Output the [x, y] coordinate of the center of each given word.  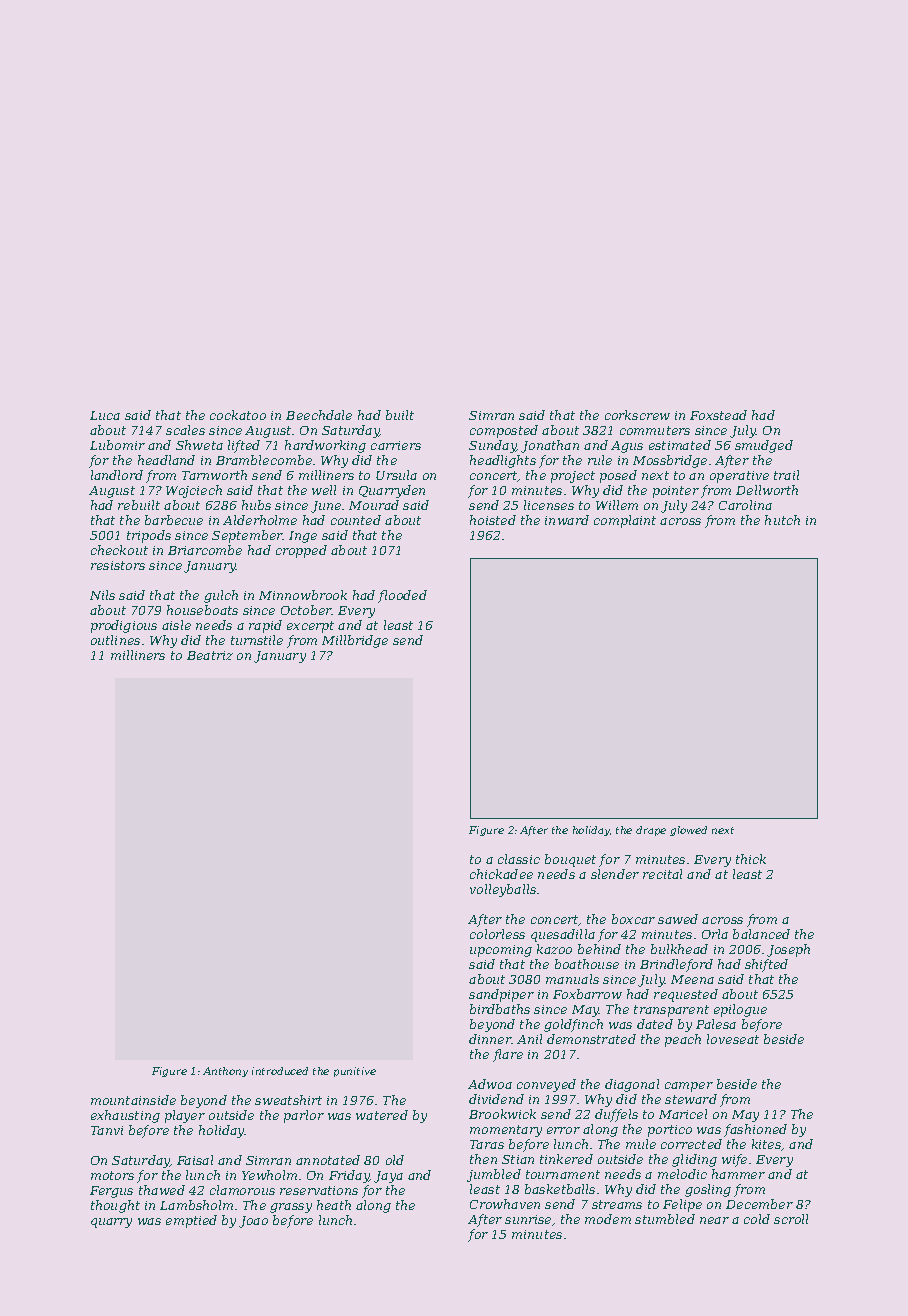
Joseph [788, 950]
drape [651, 831]
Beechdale [319, 415]
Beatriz [210, 655]
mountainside [133, 1100]
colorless [497, 934]
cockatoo [238, 415]
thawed [162, 1190]
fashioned [755, 1130]
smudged [764, 446]
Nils [102, 595]
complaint [625, 521]
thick [751, 859]
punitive [355, 1072]
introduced [280, 1071]
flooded [402, 596]
